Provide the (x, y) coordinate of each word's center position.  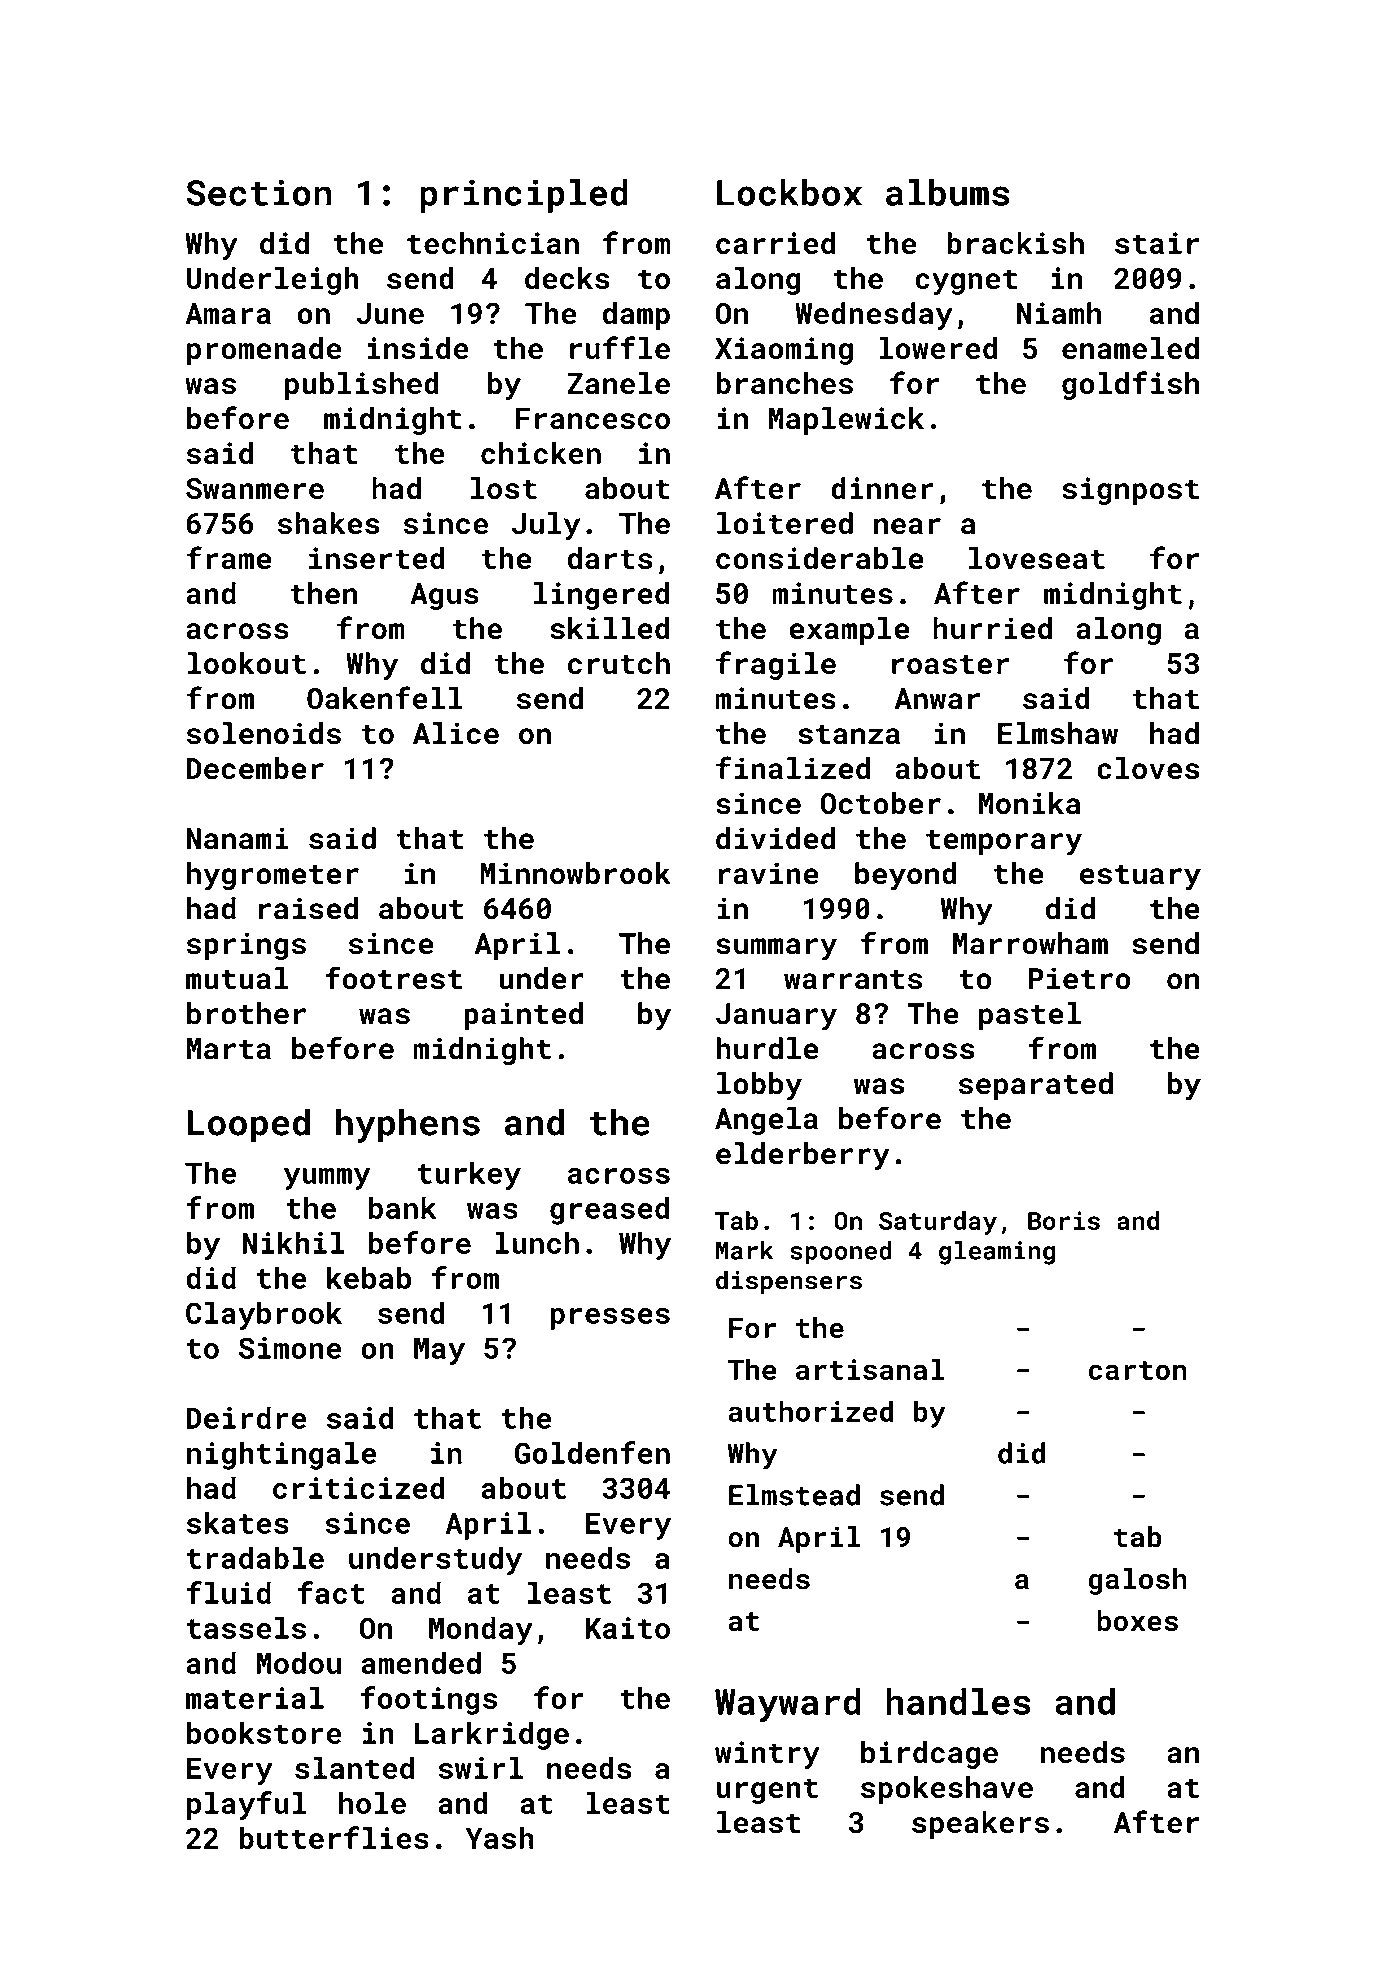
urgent (767, 1791)
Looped (248, 1125)
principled (524, 196)
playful (246, 1805)
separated (1036, 1086)
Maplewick (846, 421)
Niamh (1059, 313)
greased (610, 1210)
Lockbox (789, 192)
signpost (1130, 491)
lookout (247, 663)
